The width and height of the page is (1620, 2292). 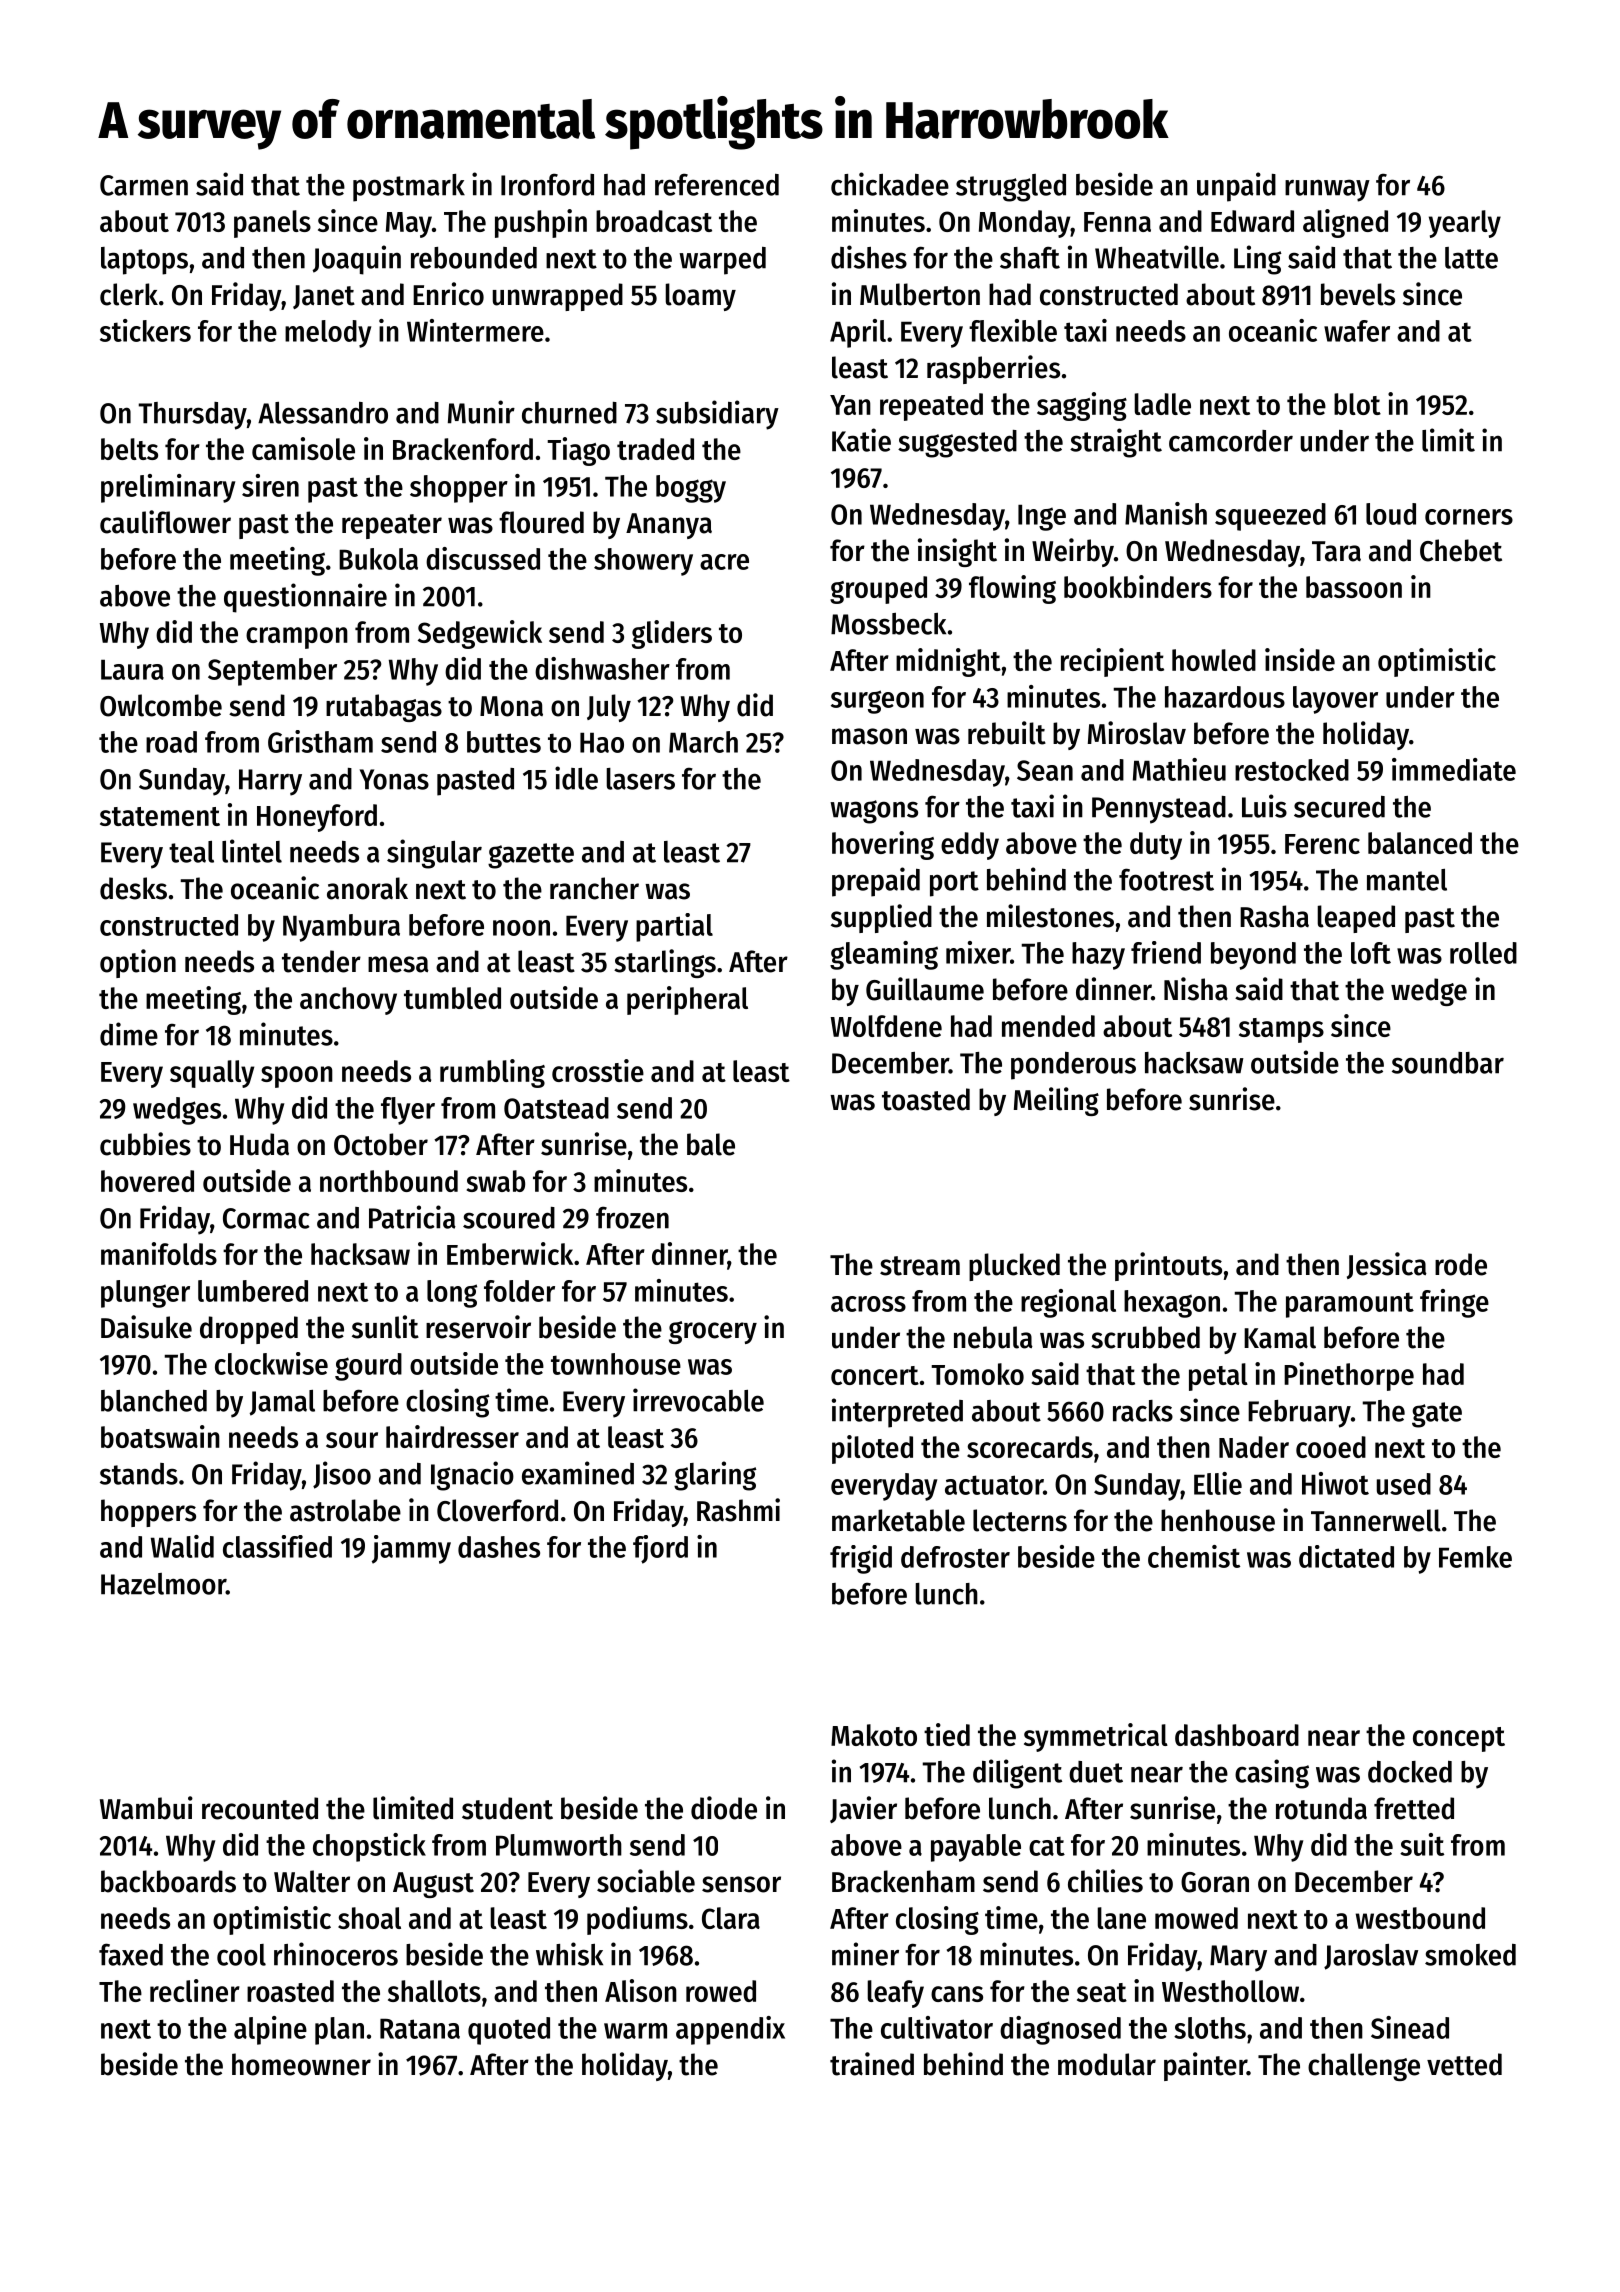 What do you see at coordinates (1218, 1483) in the page?
I see `Ellie` at bounding box center [1218, 1483].
